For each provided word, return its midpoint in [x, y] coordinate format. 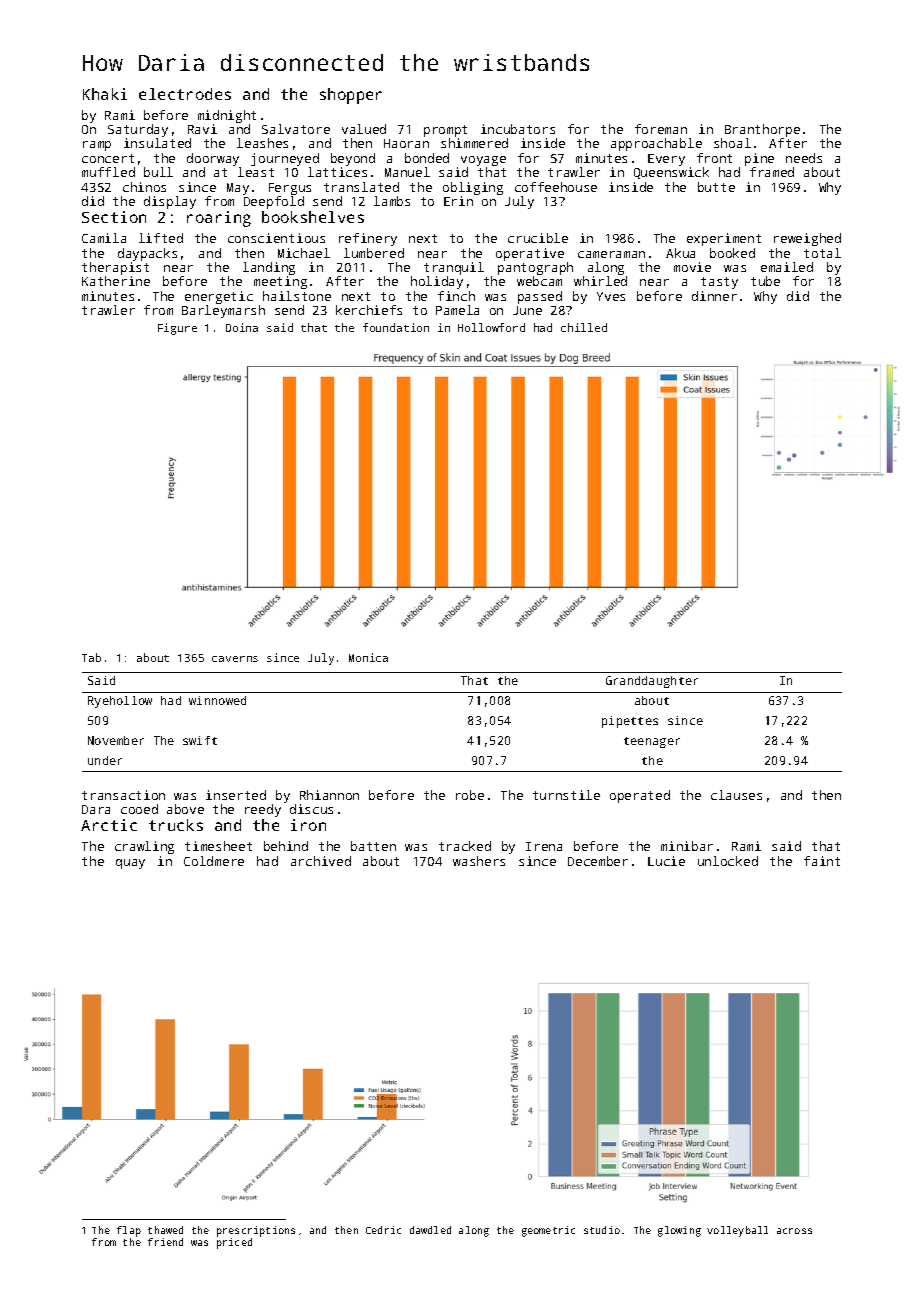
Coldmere [214, 861]
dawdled [430, 1230]
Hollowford [491, 327]
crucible [538, 238]
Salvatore [296, 129]
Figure [177, 329]
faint [822, 861]
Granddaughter [652, 682]
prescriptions [256, 1231]
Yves [611, 296]
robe [470, 795]
